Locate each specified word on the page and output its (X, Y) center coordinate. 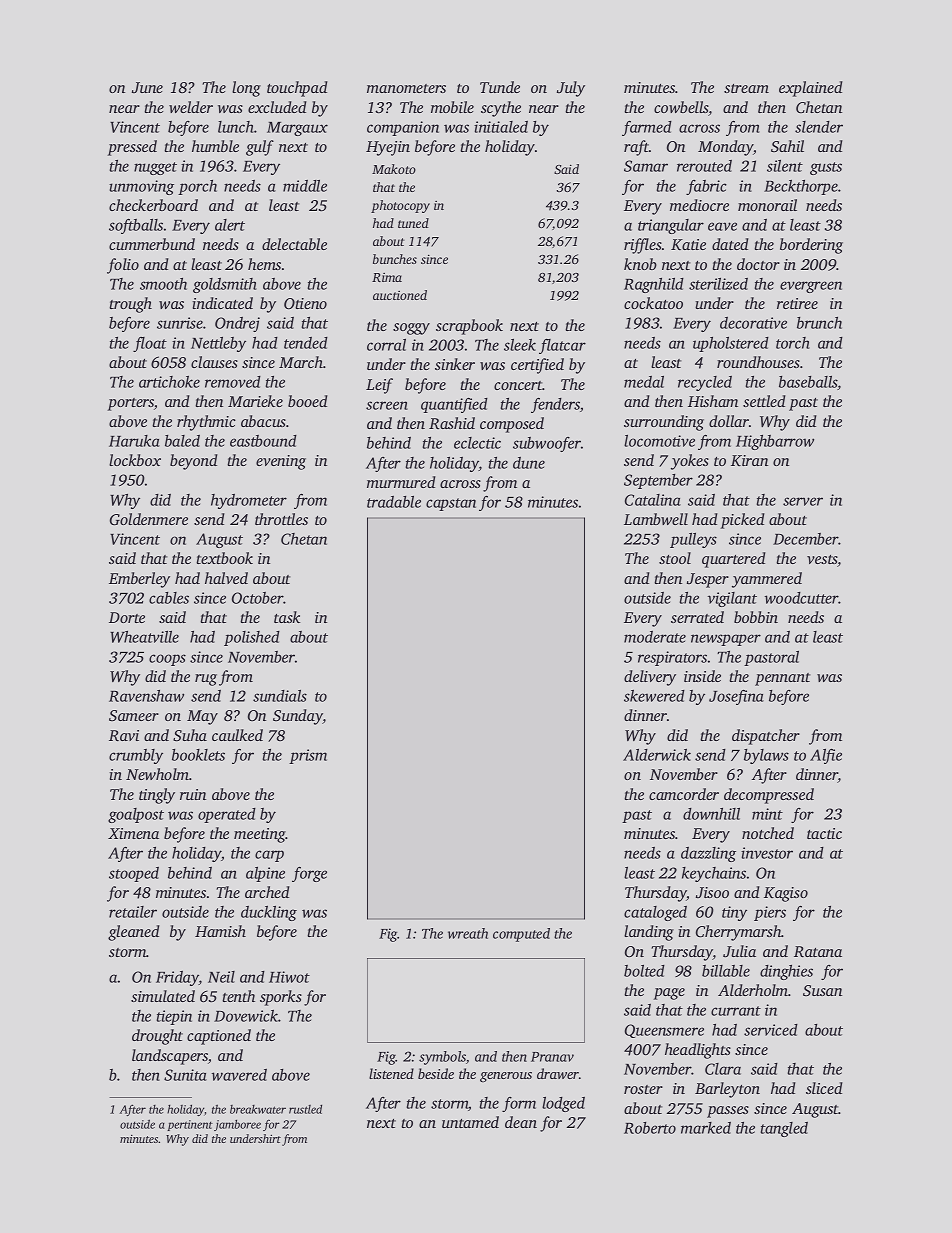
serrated (697, 617)
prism (308, 756)
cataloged (655, 913)
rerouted (704, 166)
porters (130, 404)
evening (281, 462)
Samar (646, 166)
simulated (163, 996)
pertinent (190, 1125)
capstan (451, 504)
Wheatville (144, 637)
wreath (468, 933)
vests (822, 561)
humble (215, 146)
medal (644, 382)
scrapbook (469, 327)
